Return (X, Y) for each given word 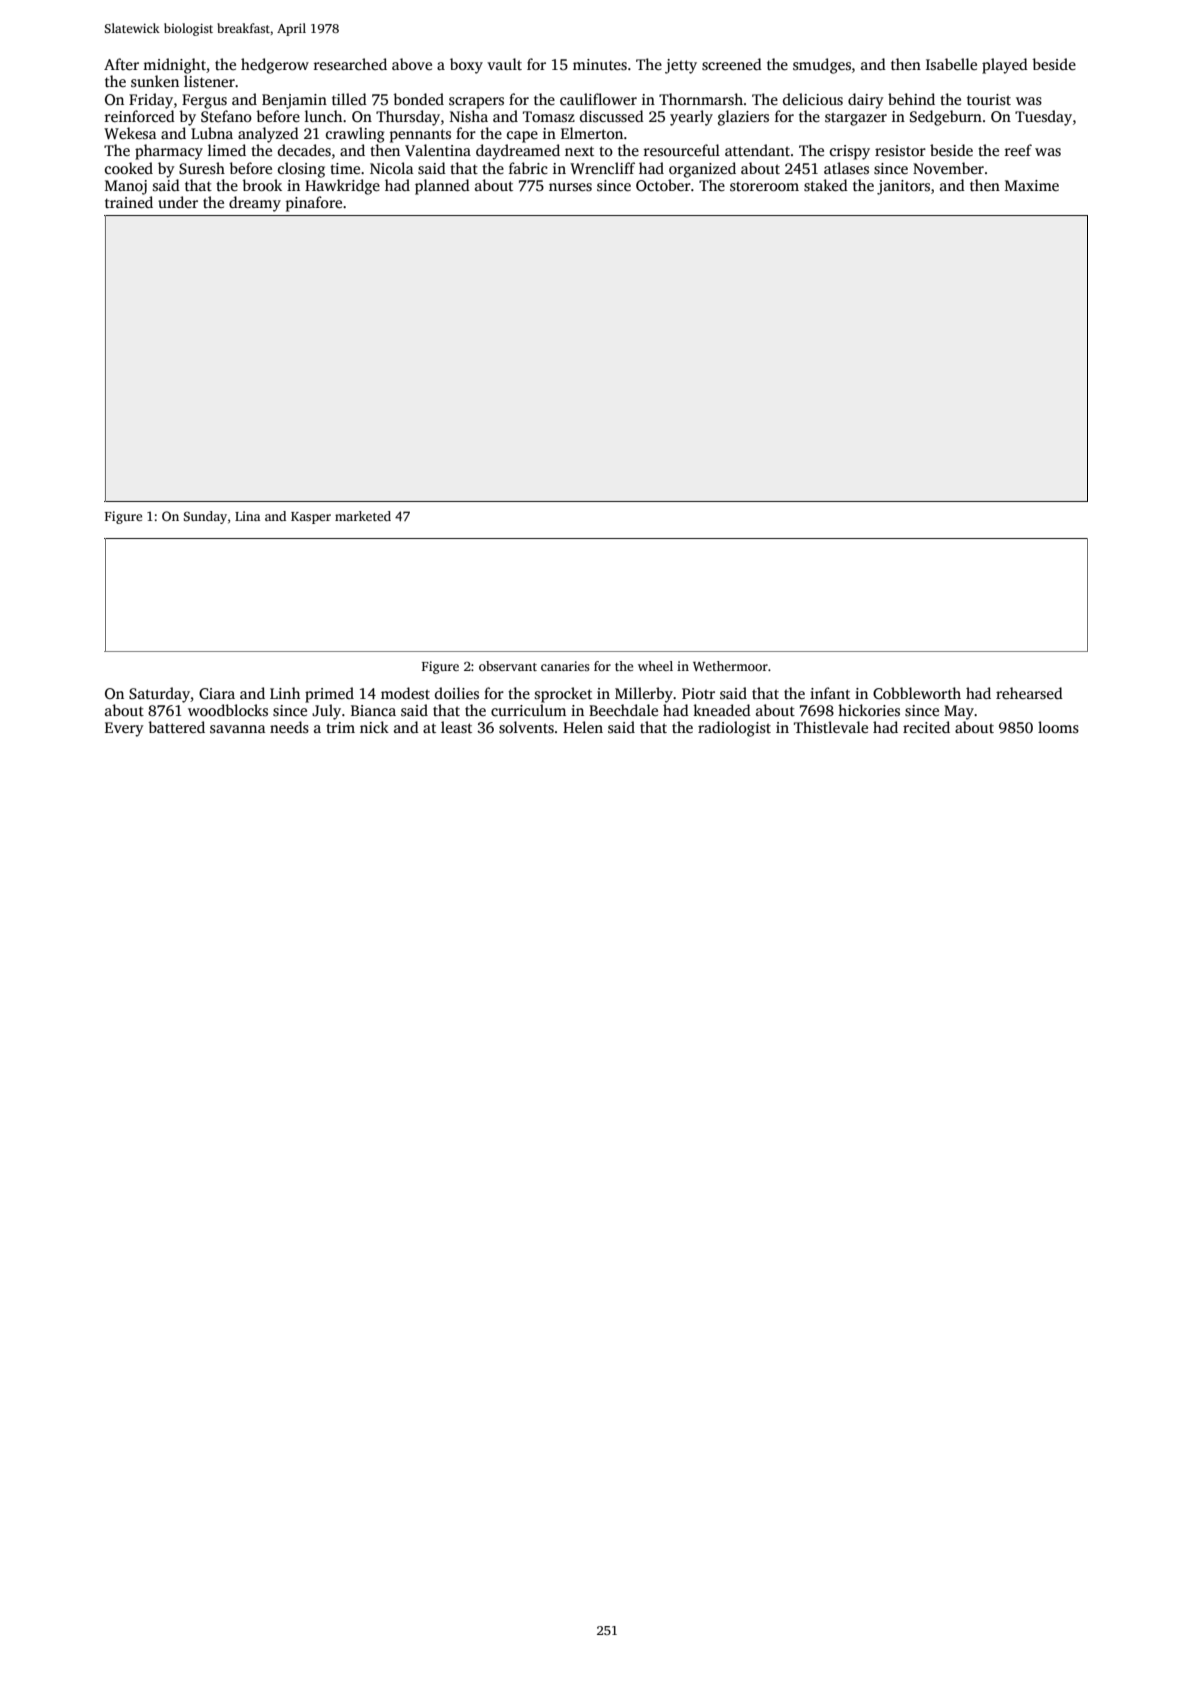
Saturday (159, 695)
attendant (757, 150)
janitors (903, 187)
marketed (363, 516)
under (178, 202)
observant (508, 666)
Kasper (311, 518)
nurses (570, 187)
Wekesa (130, 133)
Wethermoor (730, 666)
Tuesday (1043, 118)
